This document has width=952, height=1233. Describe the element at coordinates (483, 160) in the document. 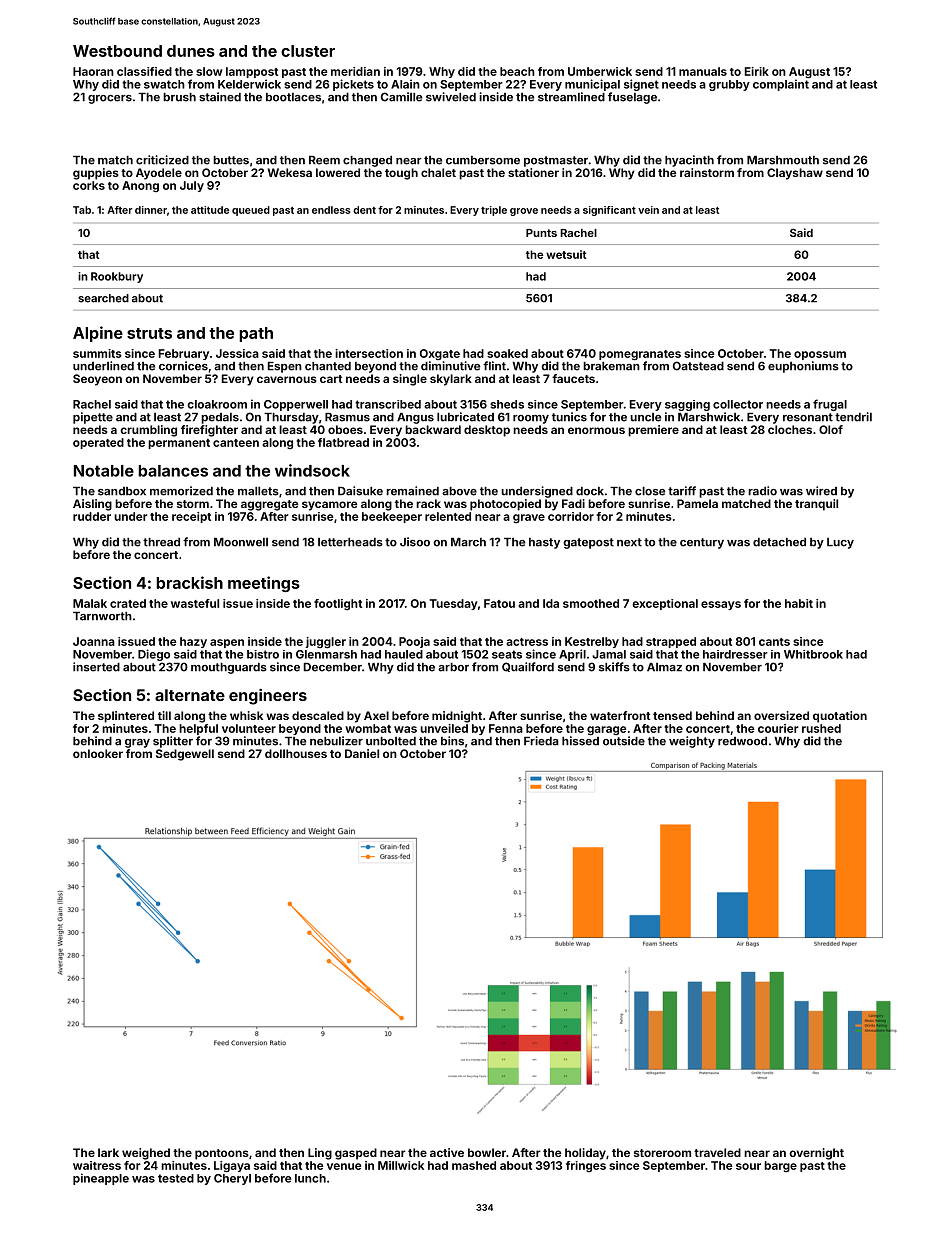

I see `cumbersome` at that location.
